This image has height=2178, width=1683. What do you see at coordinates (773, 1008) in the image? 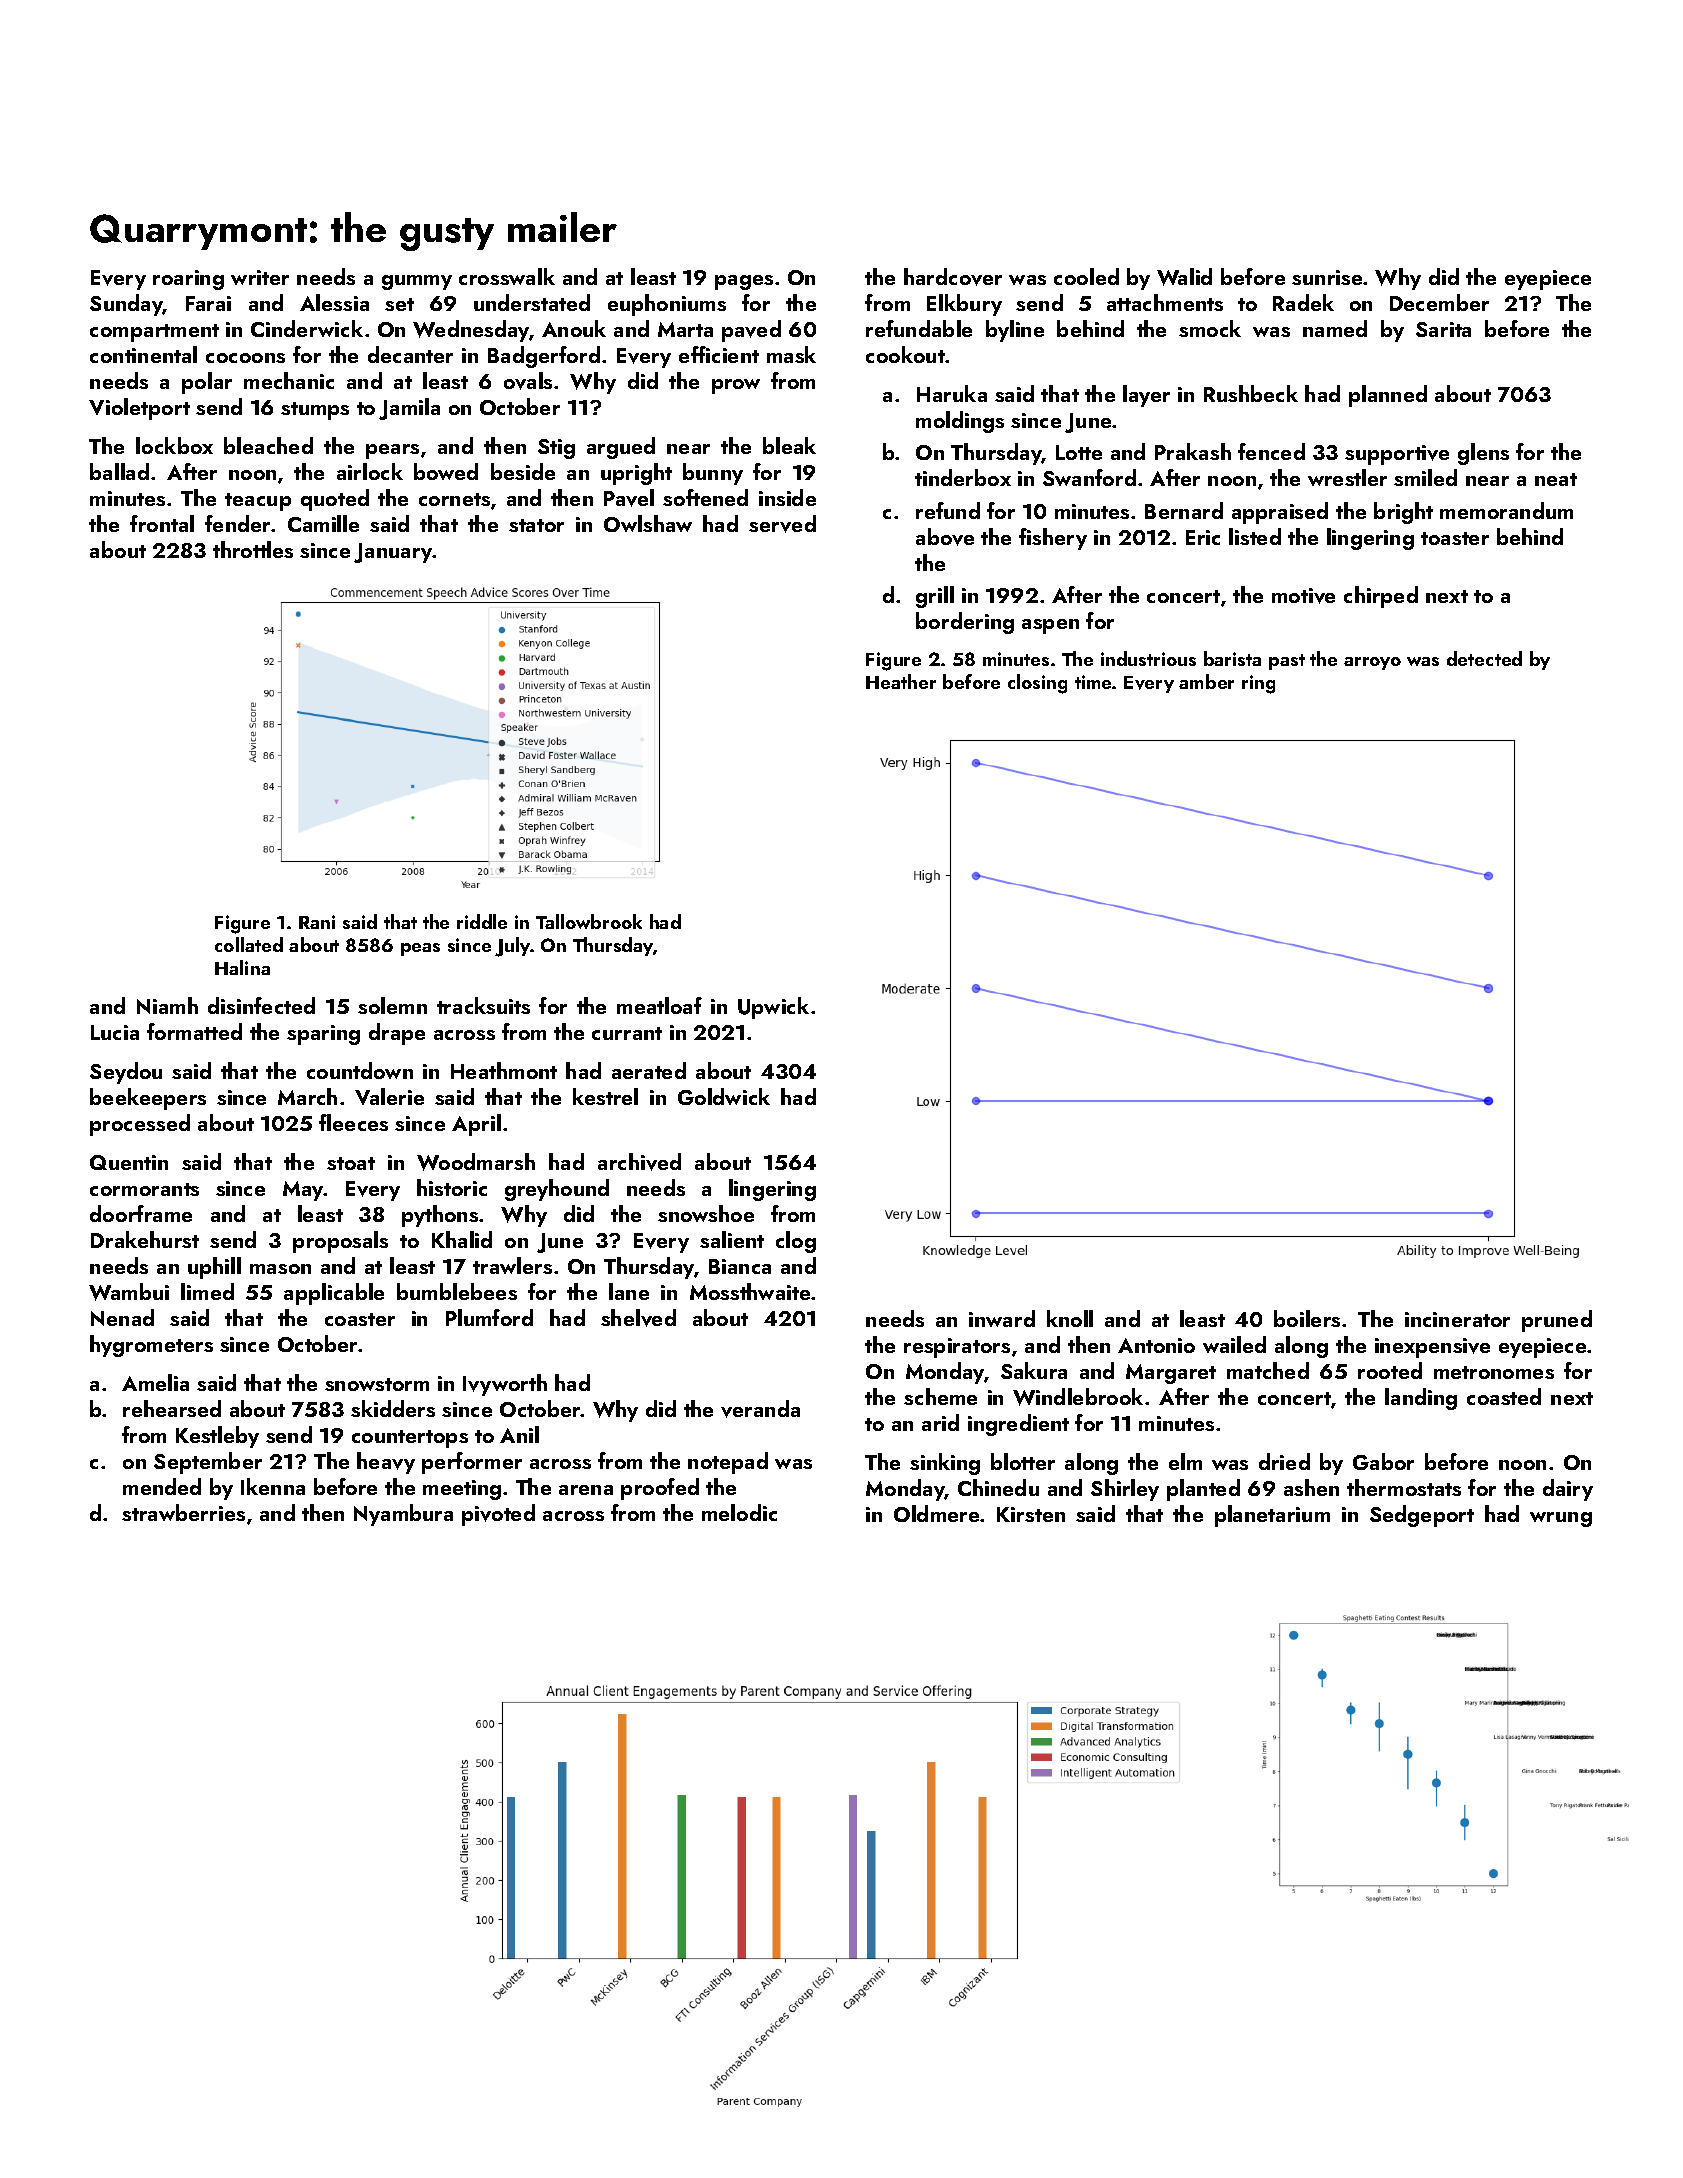
I see `Upwick` at bounding box center [773, 1008].
